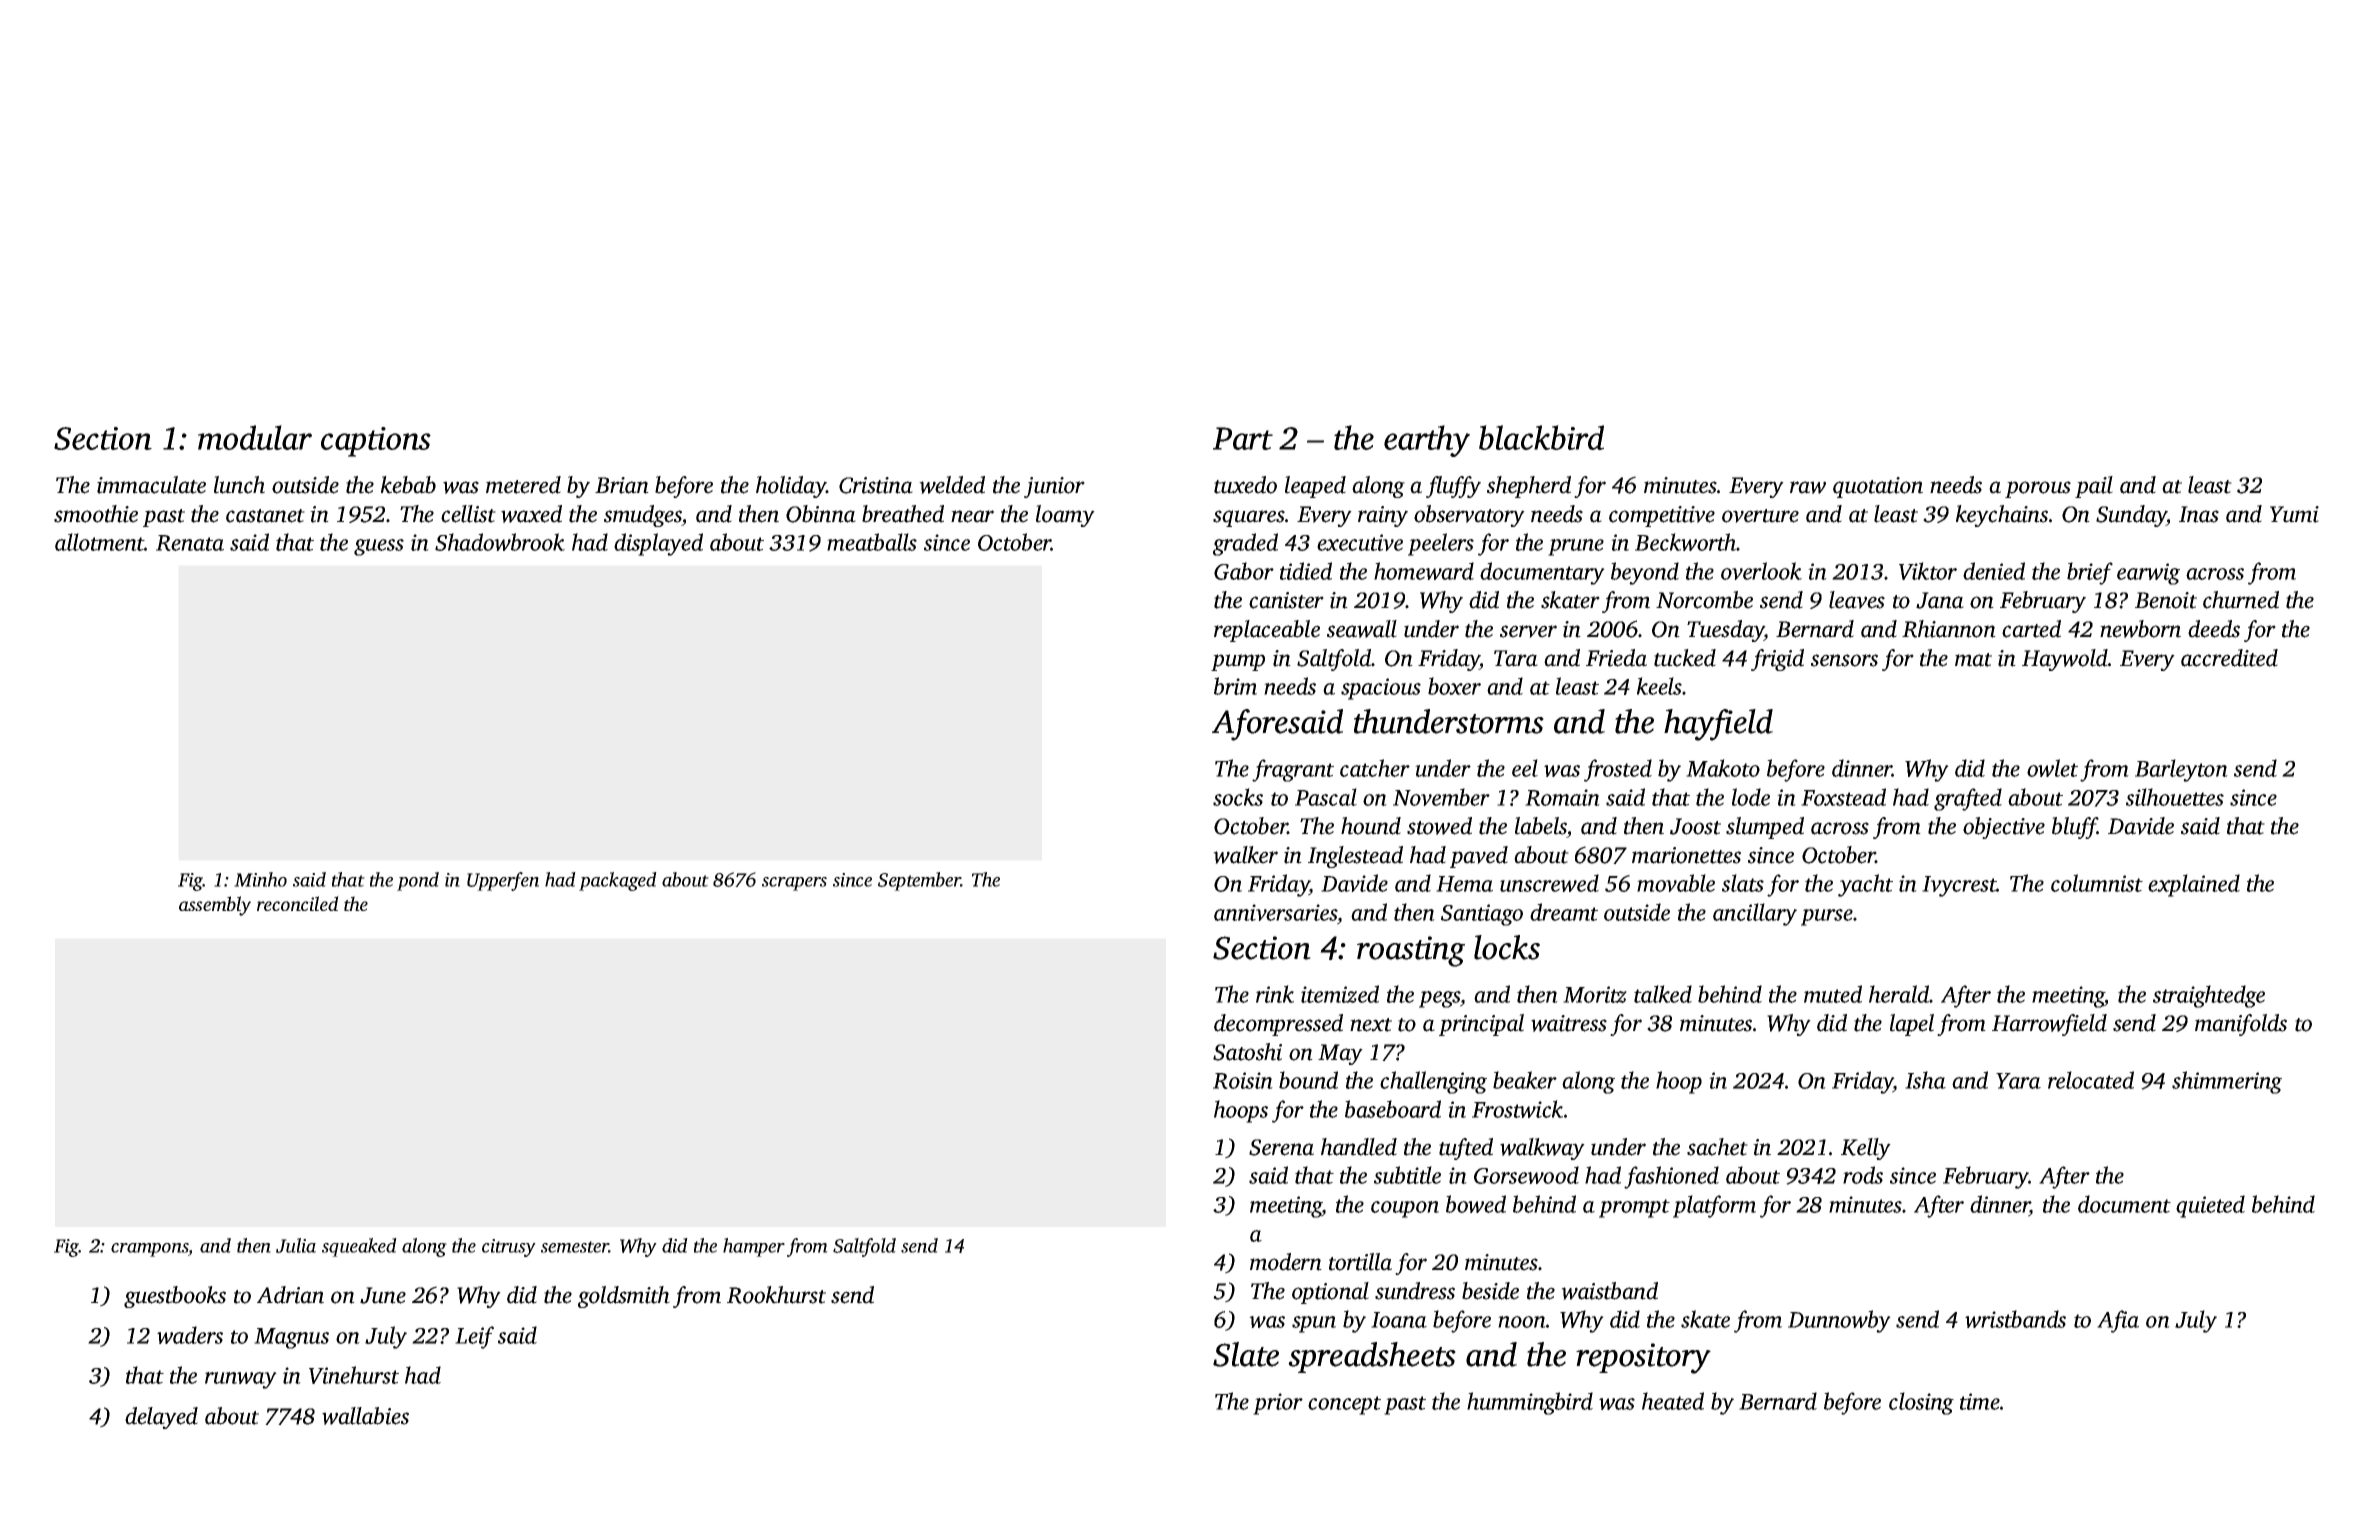  Describe the element at coordinates (523, 485) in the screenshot. I see `metered` at that location.
